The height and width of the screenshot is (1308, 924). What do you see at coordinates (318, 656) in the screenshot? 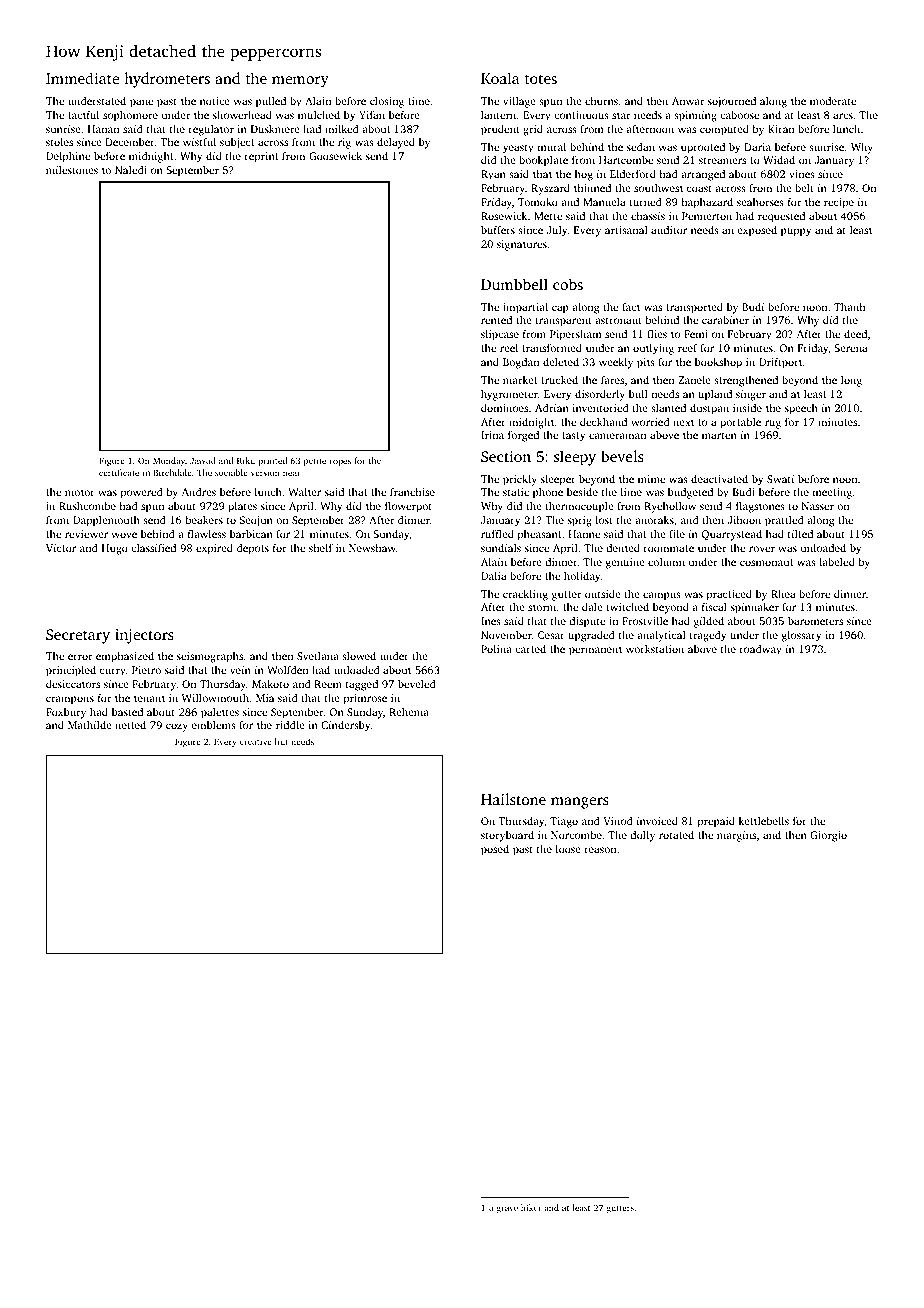
I see `Svetlana` at bounding box center [318, 656].
